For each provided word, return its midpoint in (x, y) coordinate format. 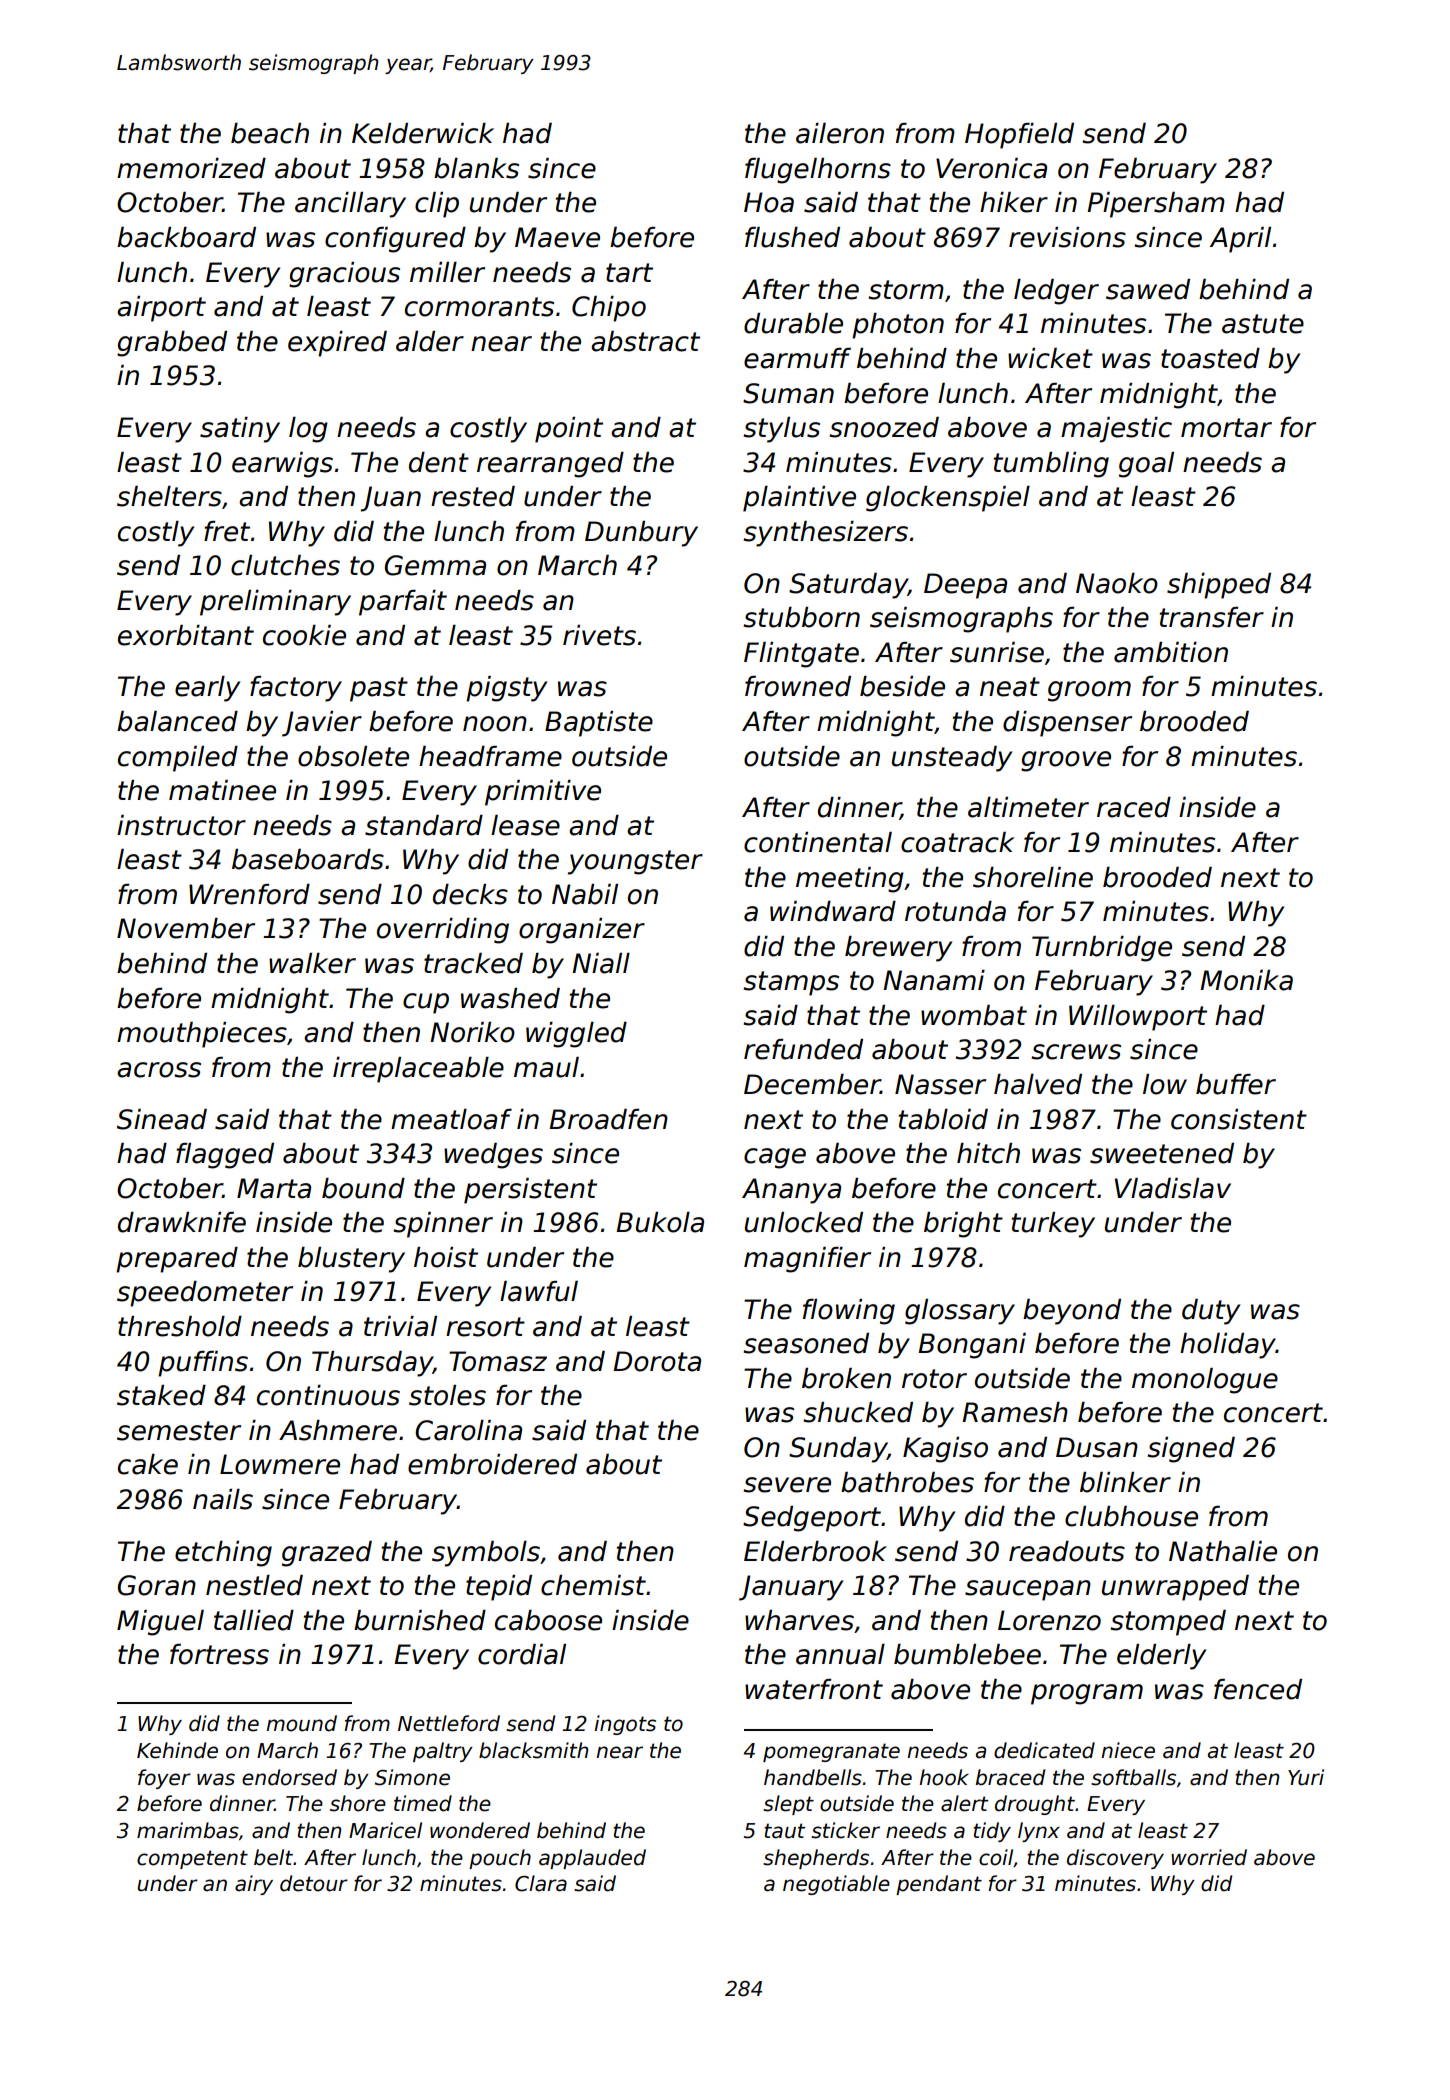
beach (270, 133)
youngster (635, 862)
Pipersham (1156, 205)
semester (179, 1431)
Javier (322, 724)
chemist (593, 1585)
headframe (490, 756)
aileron (840, 133)
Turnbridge (1102, 949)
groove (1066, 761)
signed (1191, 1450)
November (186, 928)
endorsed (289, 1777)
